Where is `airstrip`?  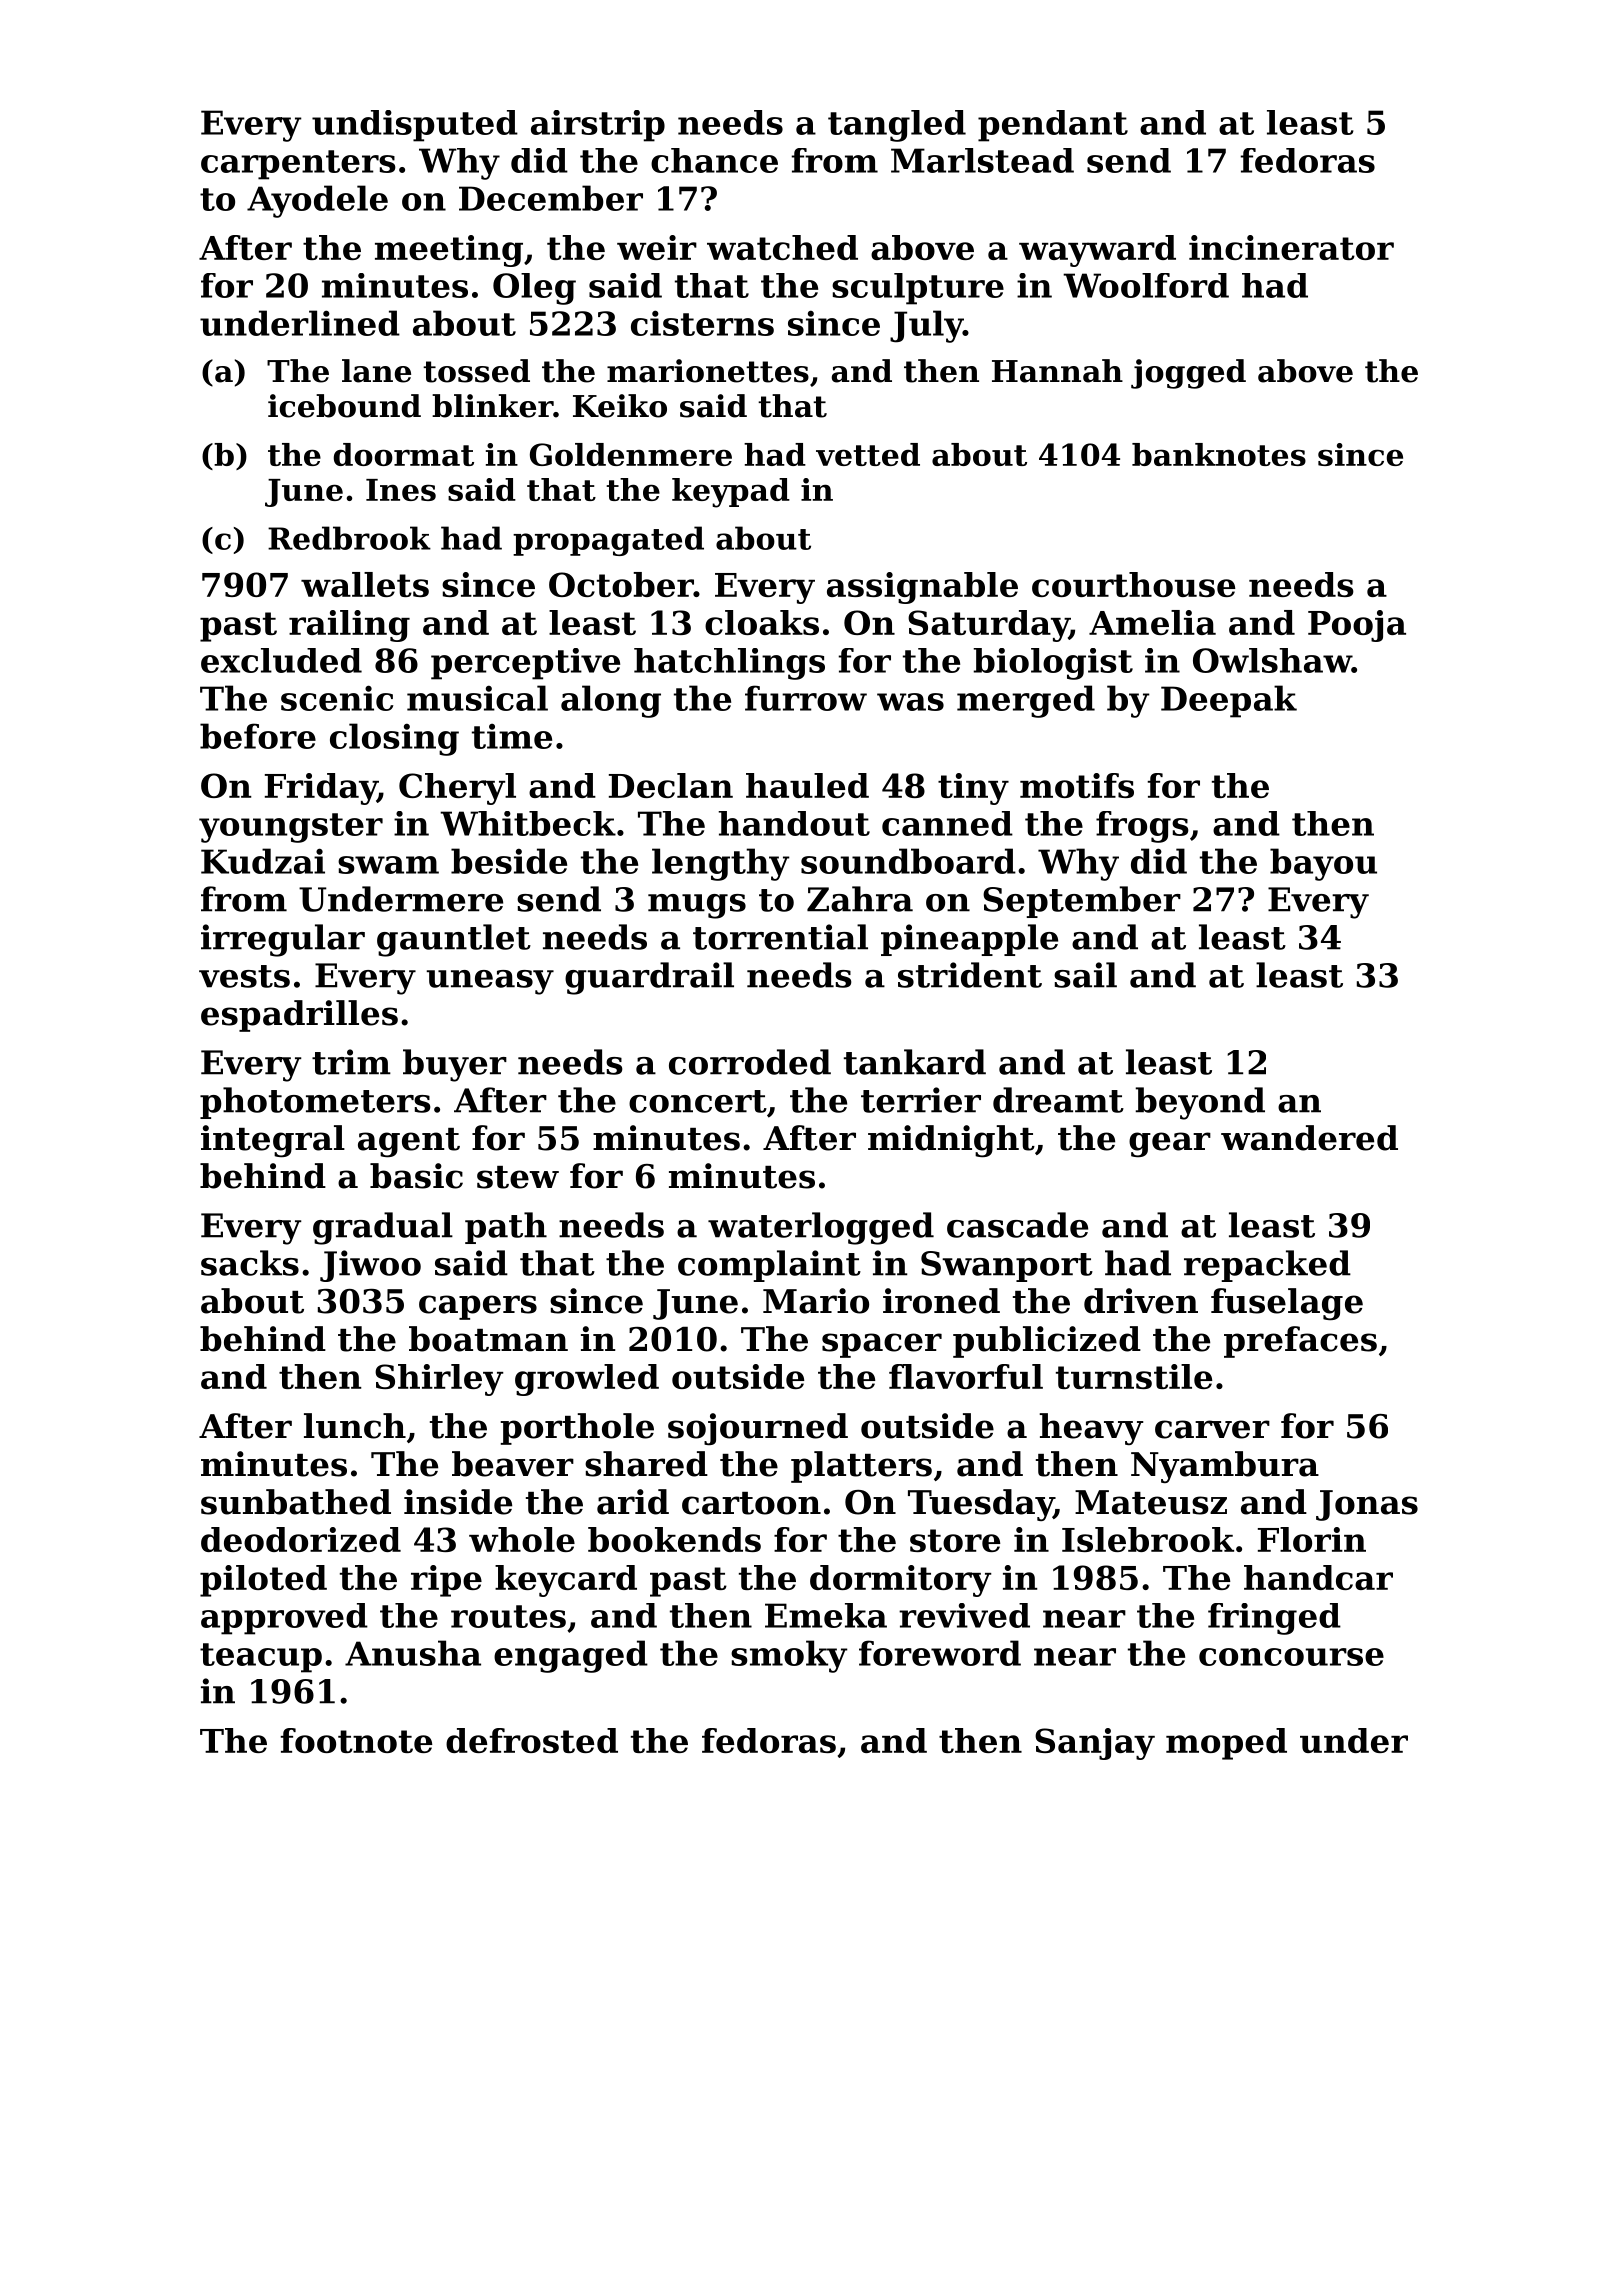
airstrip is located at coordinates (598, 126).
